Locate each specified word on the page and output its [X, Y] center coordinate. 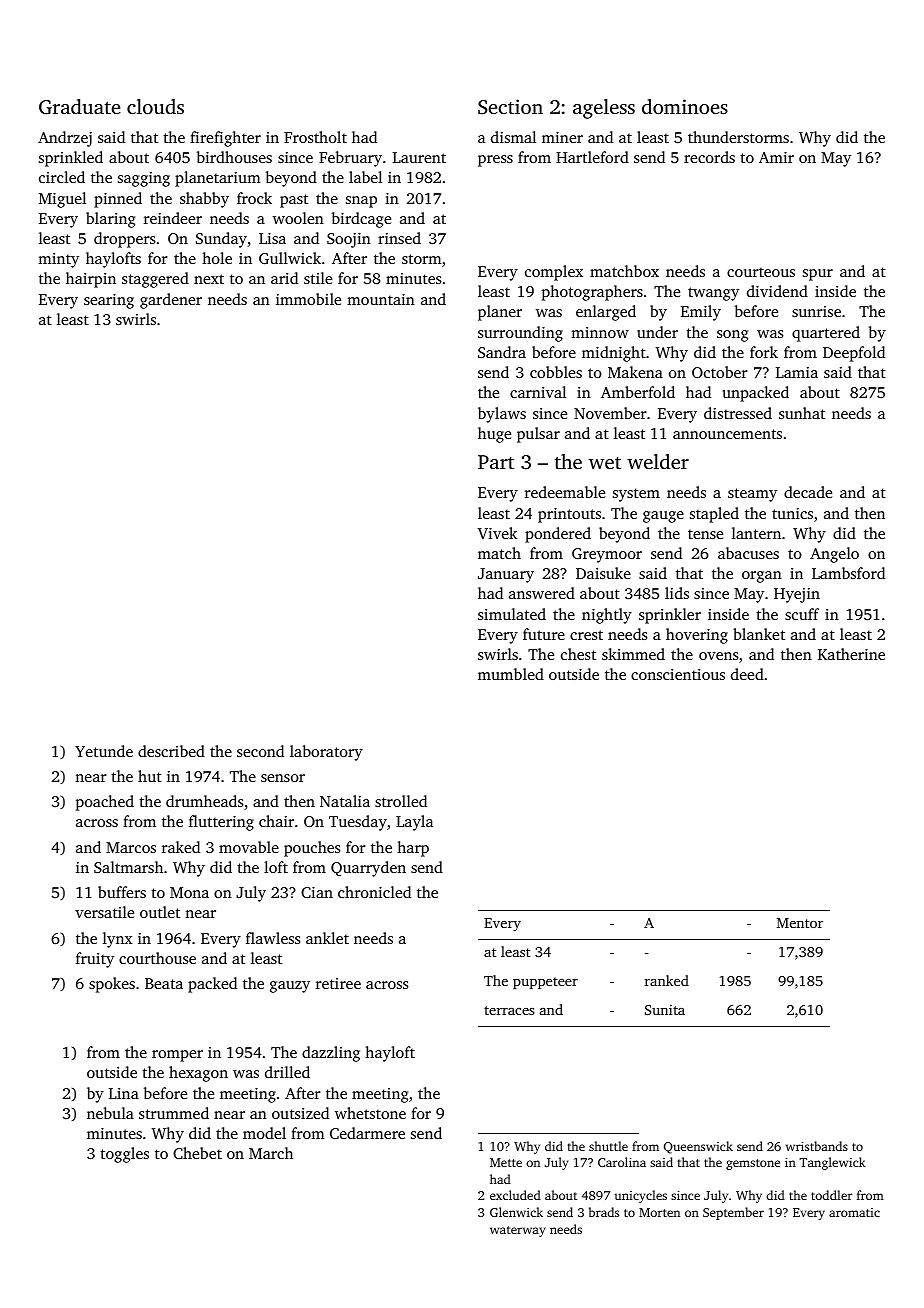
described [171, 751]
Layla [414, 823]
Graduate [80, 107]
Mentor [800, 923]
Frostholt [315, 137]
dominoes [685, 106]
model [264, 1133]
